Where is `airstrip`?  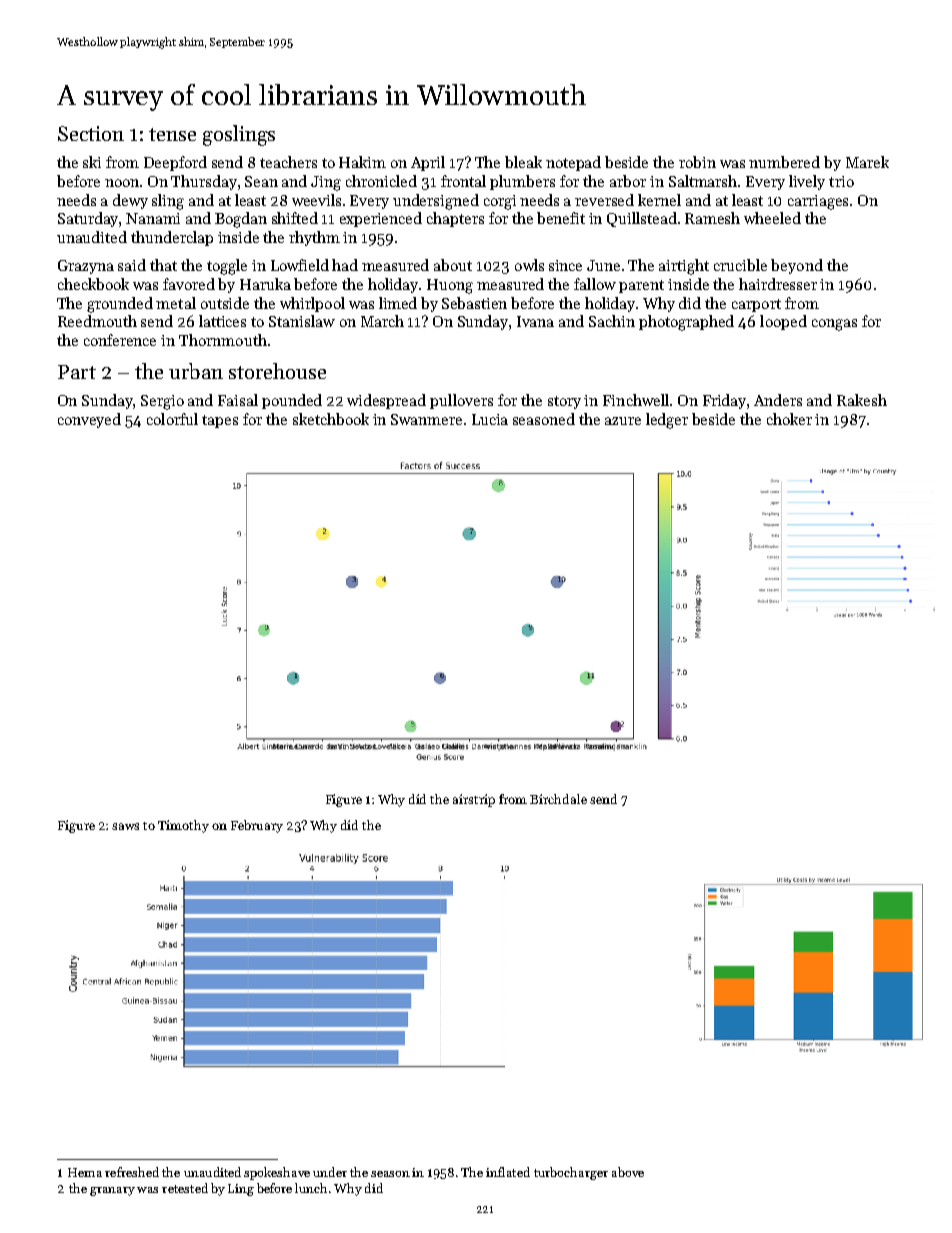 airstrip is located at coordinates (474, 800).
